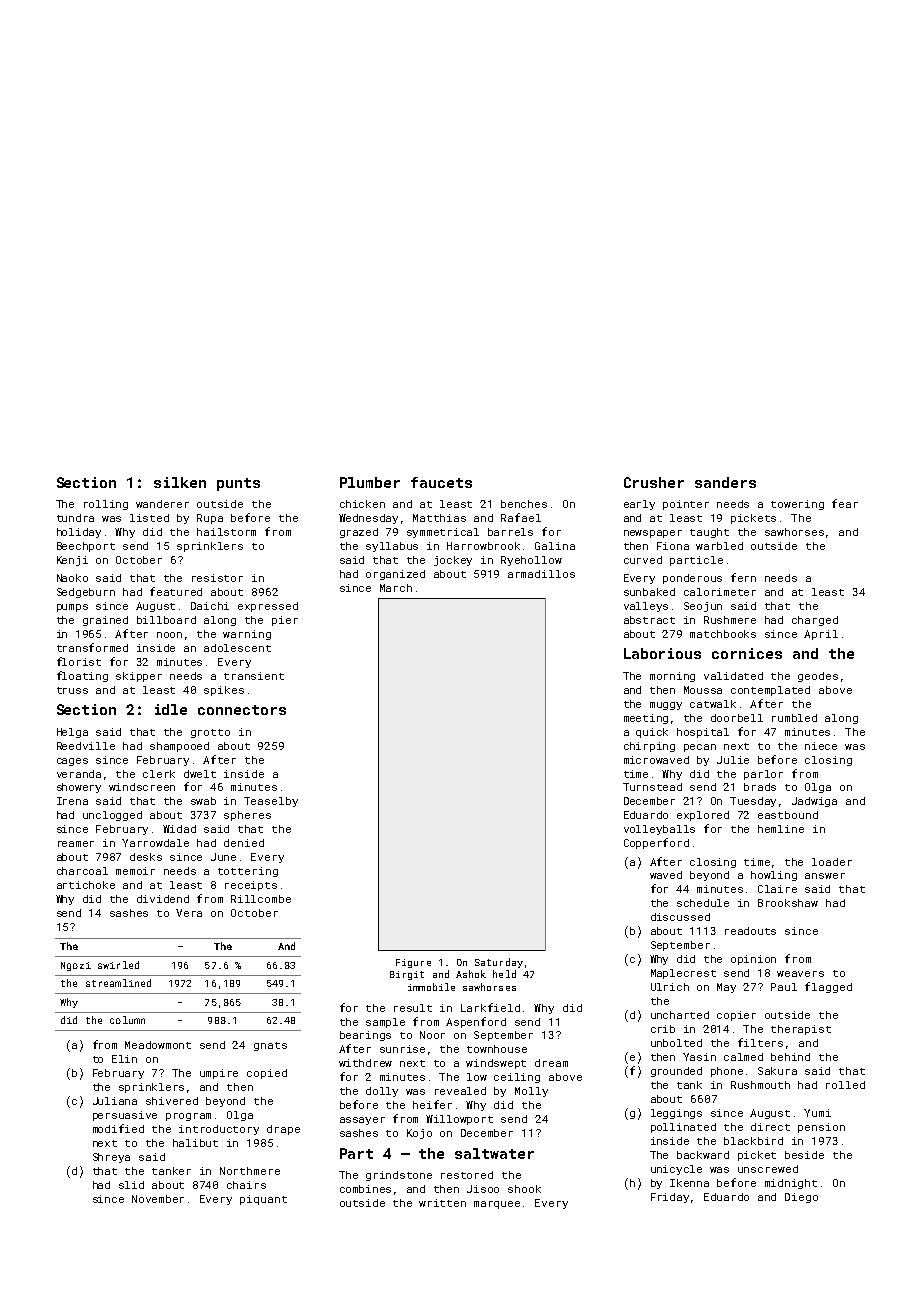 This image has width=924, height=1308. What do you see at coordinates (359, 533) in the image?
I see `grazed` at bounding box center [359, 533].
